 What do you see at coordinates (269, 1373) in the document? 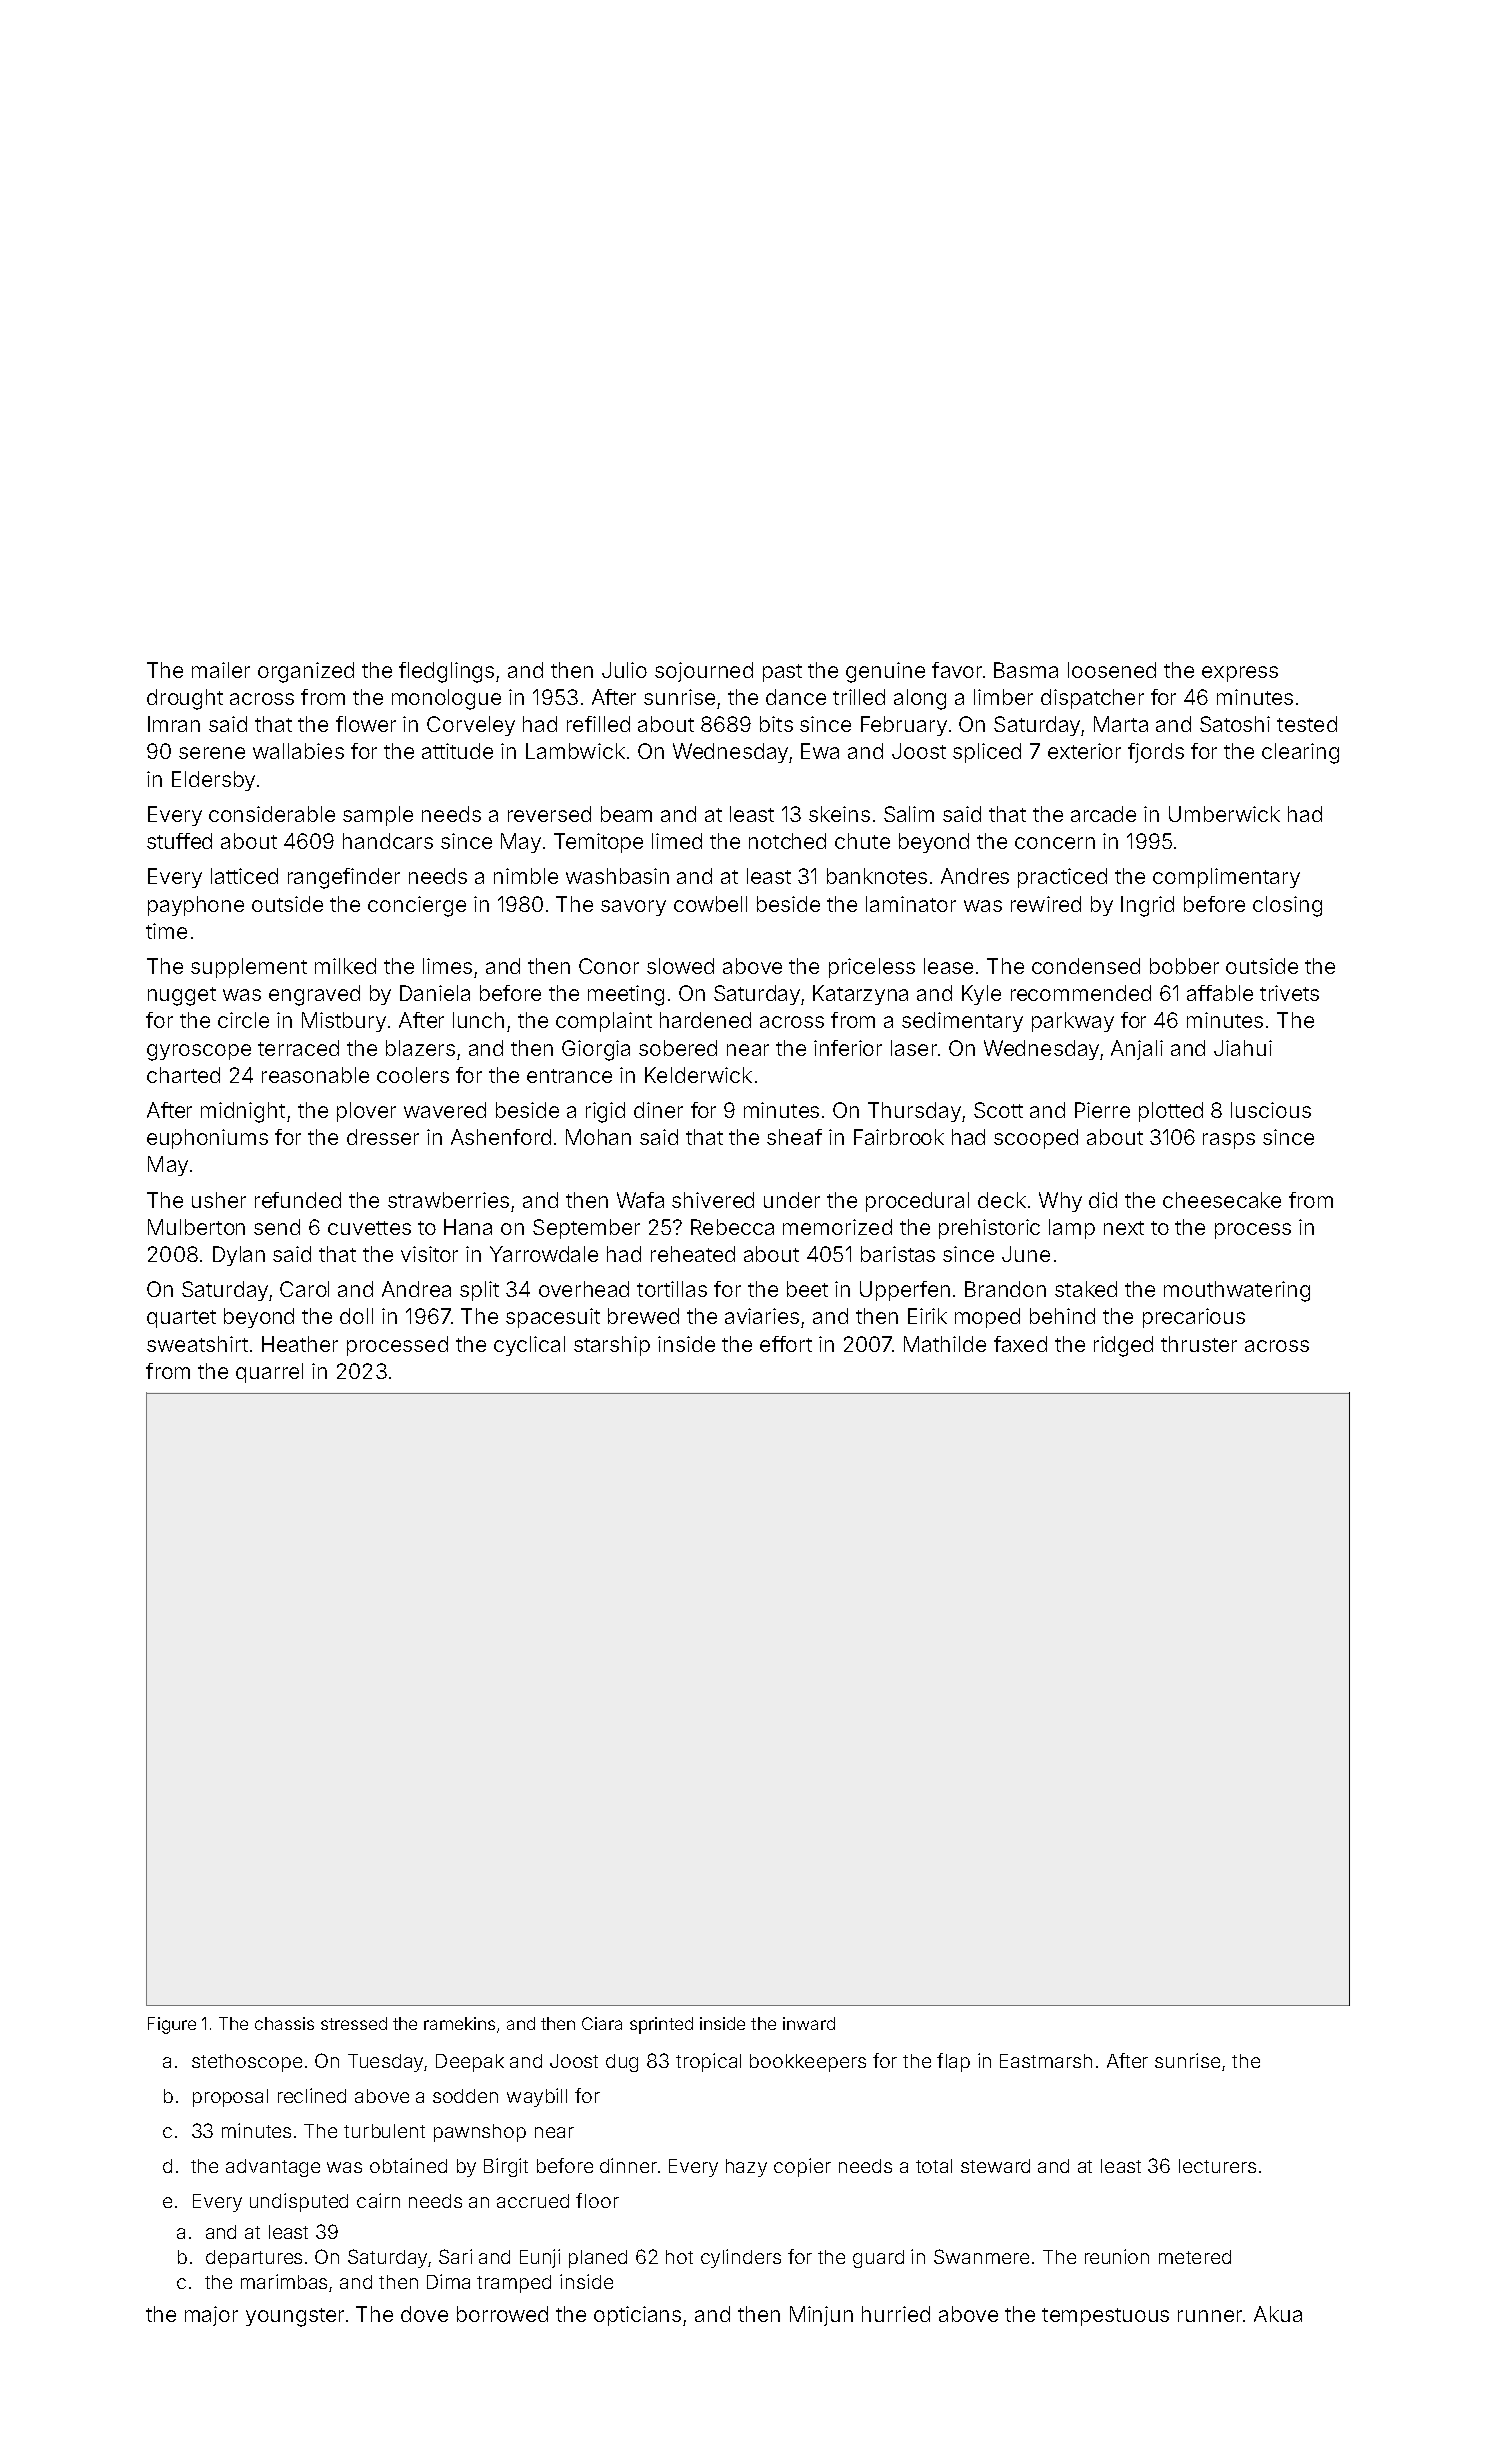
I see `quarrel` at bounding box center [269, 1373].
